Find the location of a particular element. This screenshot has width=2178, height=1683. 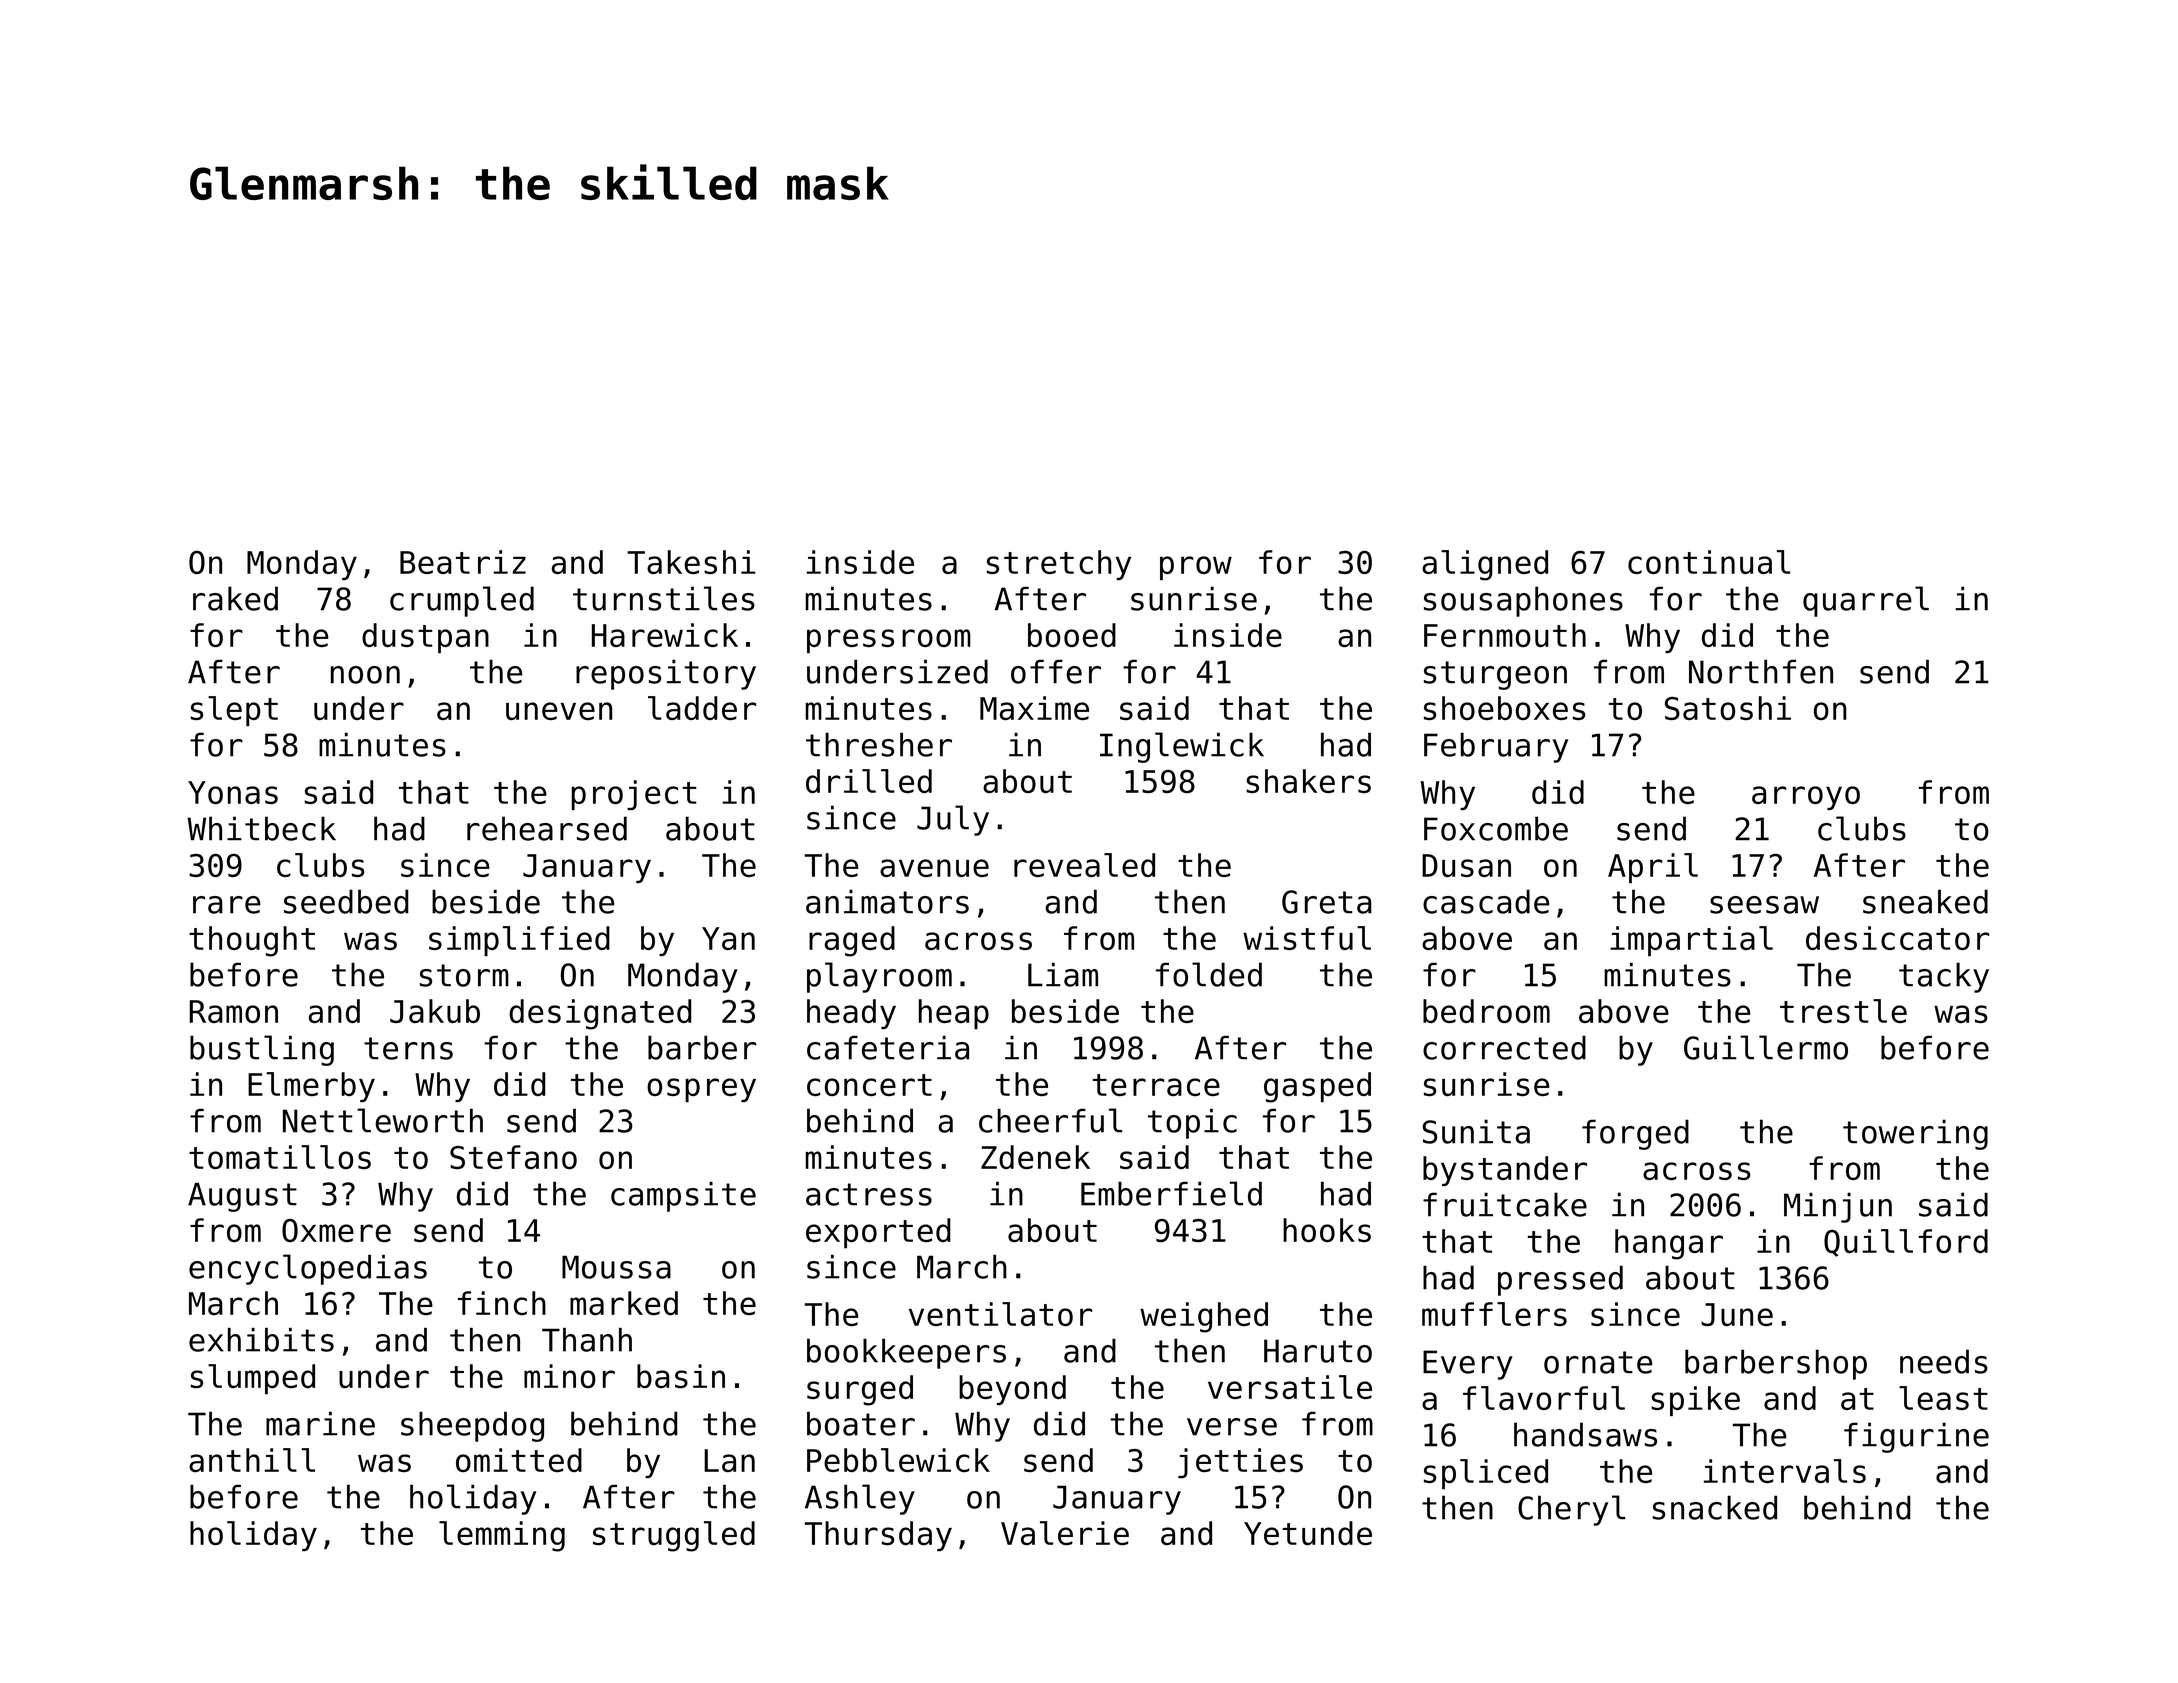

July is located at coordinates (953, 820).
